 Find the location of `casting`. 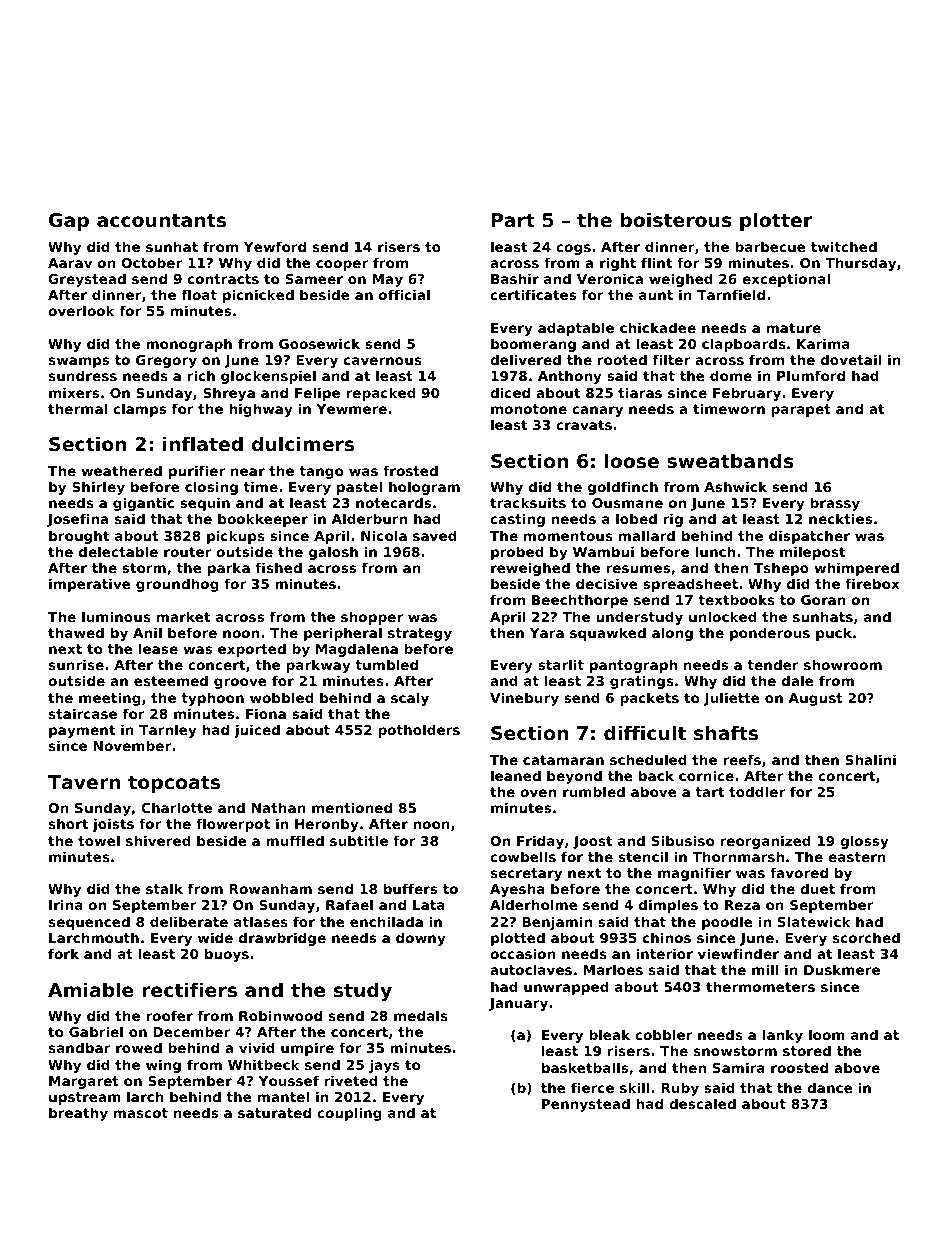

casting is located at coordinates (517, 520).
